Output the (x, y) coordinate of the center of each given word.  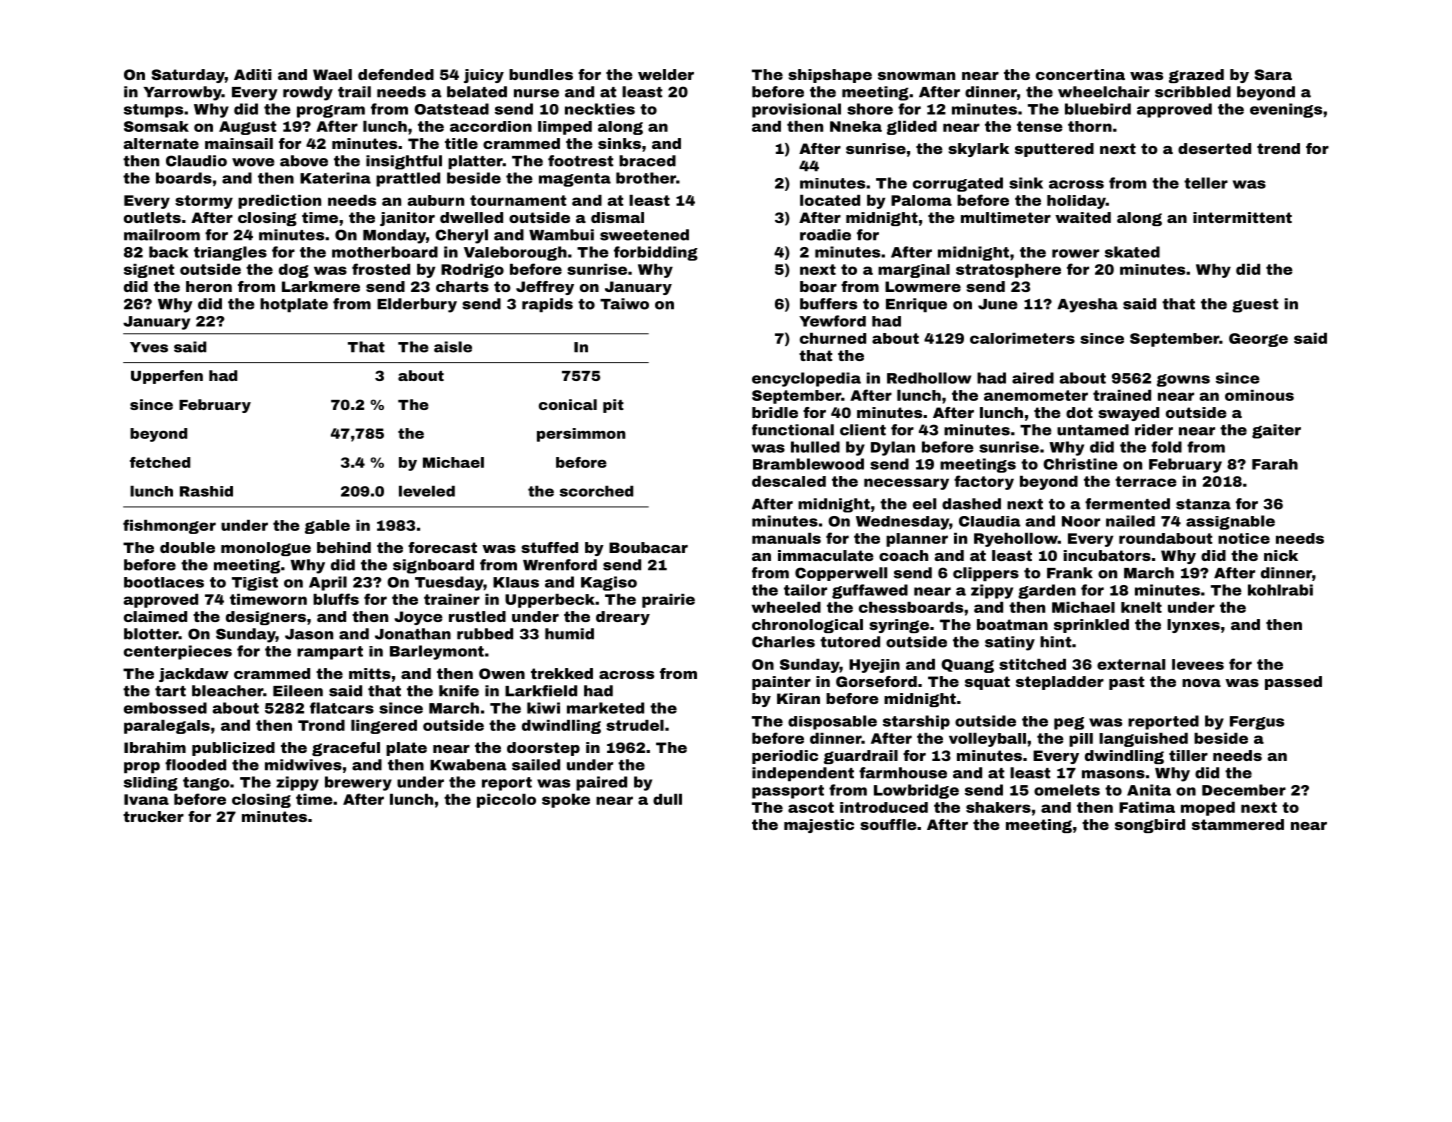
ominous (1259, 395)
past (1126, 683)
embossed (165, 708)
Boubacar (648, 547)
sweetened (644, 235)
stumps (153, 111)
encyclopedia (806, 379)
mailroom (162, 235)
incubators (1107, 555)
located (830, 200)
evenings (1286, 110)
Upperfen (167, 377)
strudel (635, 725)
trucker (153, 816)
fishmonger (169, 526)
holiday (1076, 202)
